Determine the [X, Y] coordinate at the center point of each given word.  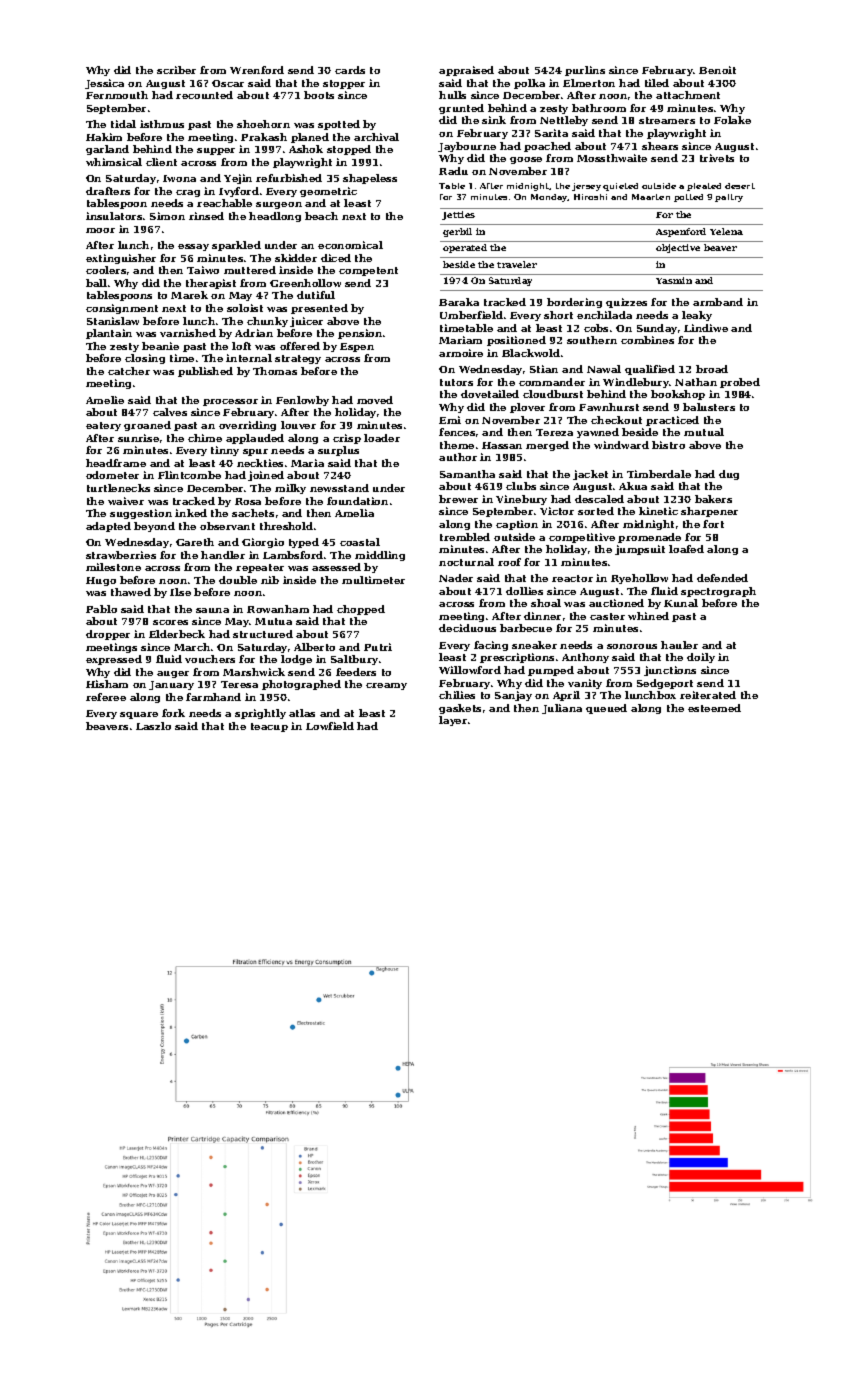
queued [606, 709]
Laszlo [153, 726]
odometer [112, 475]
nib [270, 580]
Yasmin [674, 280]
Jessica [104, 84]
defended [722, 578]
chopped [361, 610]
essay [193, 247]
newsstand [339, 488]
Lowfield [330, 726]
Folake [732, 120]
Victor [557, 511]
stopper [344, 84]
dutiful [316, 295]
